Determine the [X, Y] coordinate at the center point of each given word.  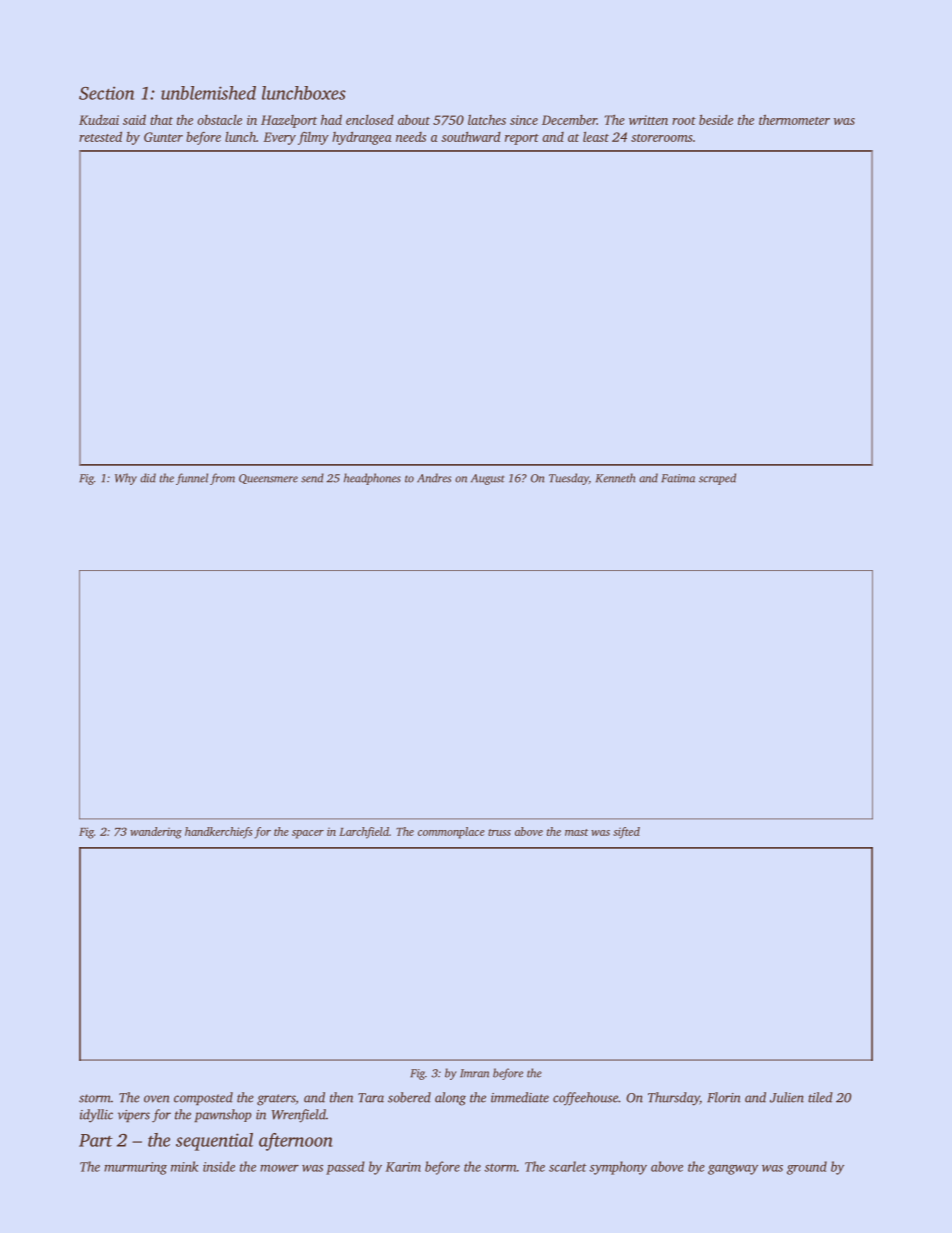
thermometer [794, 119]
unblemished [208, 93]
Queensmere [268, 479]
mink [184, 1166]
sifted [626, 833]
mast [576, 832]
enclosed [370, 120]
